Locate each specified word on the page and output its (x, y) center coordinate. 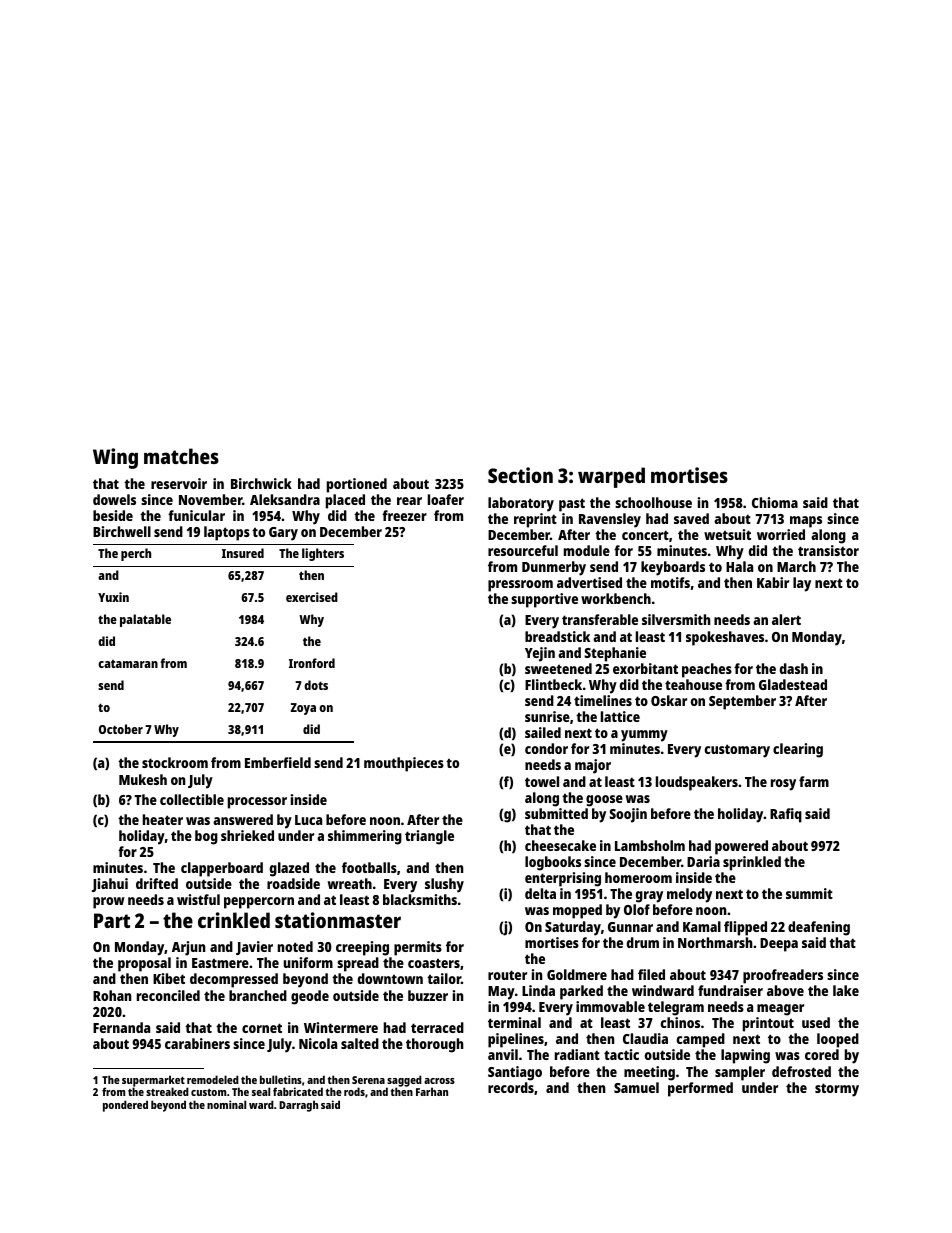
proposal (144, 964)
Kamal (702, 926)
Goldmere (577, 974)
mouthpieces (404, 764)
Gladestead (793, 684)
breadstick (557, 636)
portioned (357, 485)
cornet (262, 1028)
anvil (503, 1054)
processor (257, 803)
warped (611, 477)
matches (181, 456)
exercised (312, 597)
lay (802, 584)
